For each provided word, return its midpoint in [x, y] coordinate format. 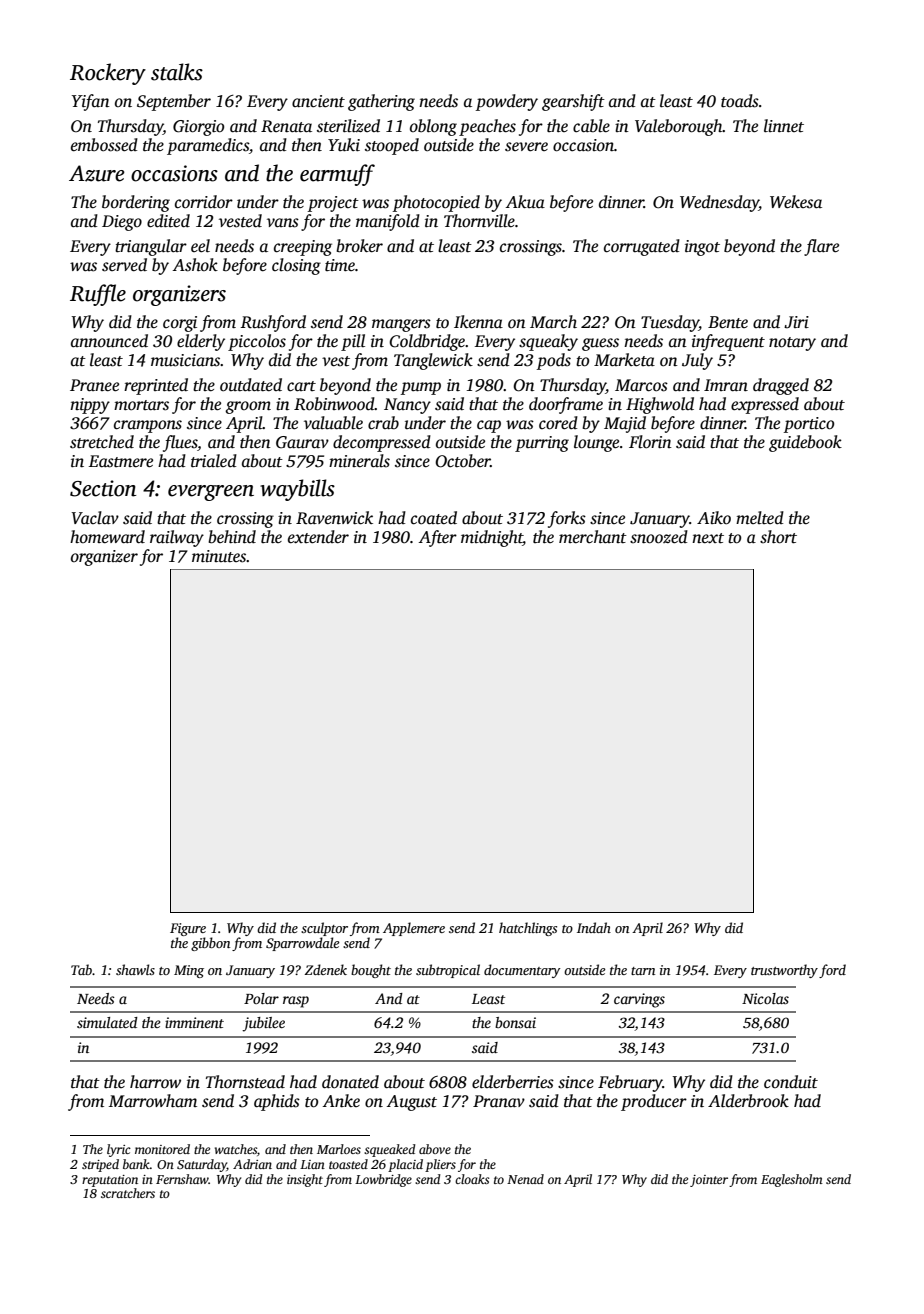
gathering [381, 102]
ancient [318, 101]
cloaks [472, 1179]
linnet [784, 126]
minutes [219, 556]
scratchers [128, 1193]
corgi [180, 324]
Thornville [479, 221]
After [438, 538]
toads [740, 101]
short [778, 537]
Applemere [414, 929]
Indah [594, 927]
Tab [81, 969]
